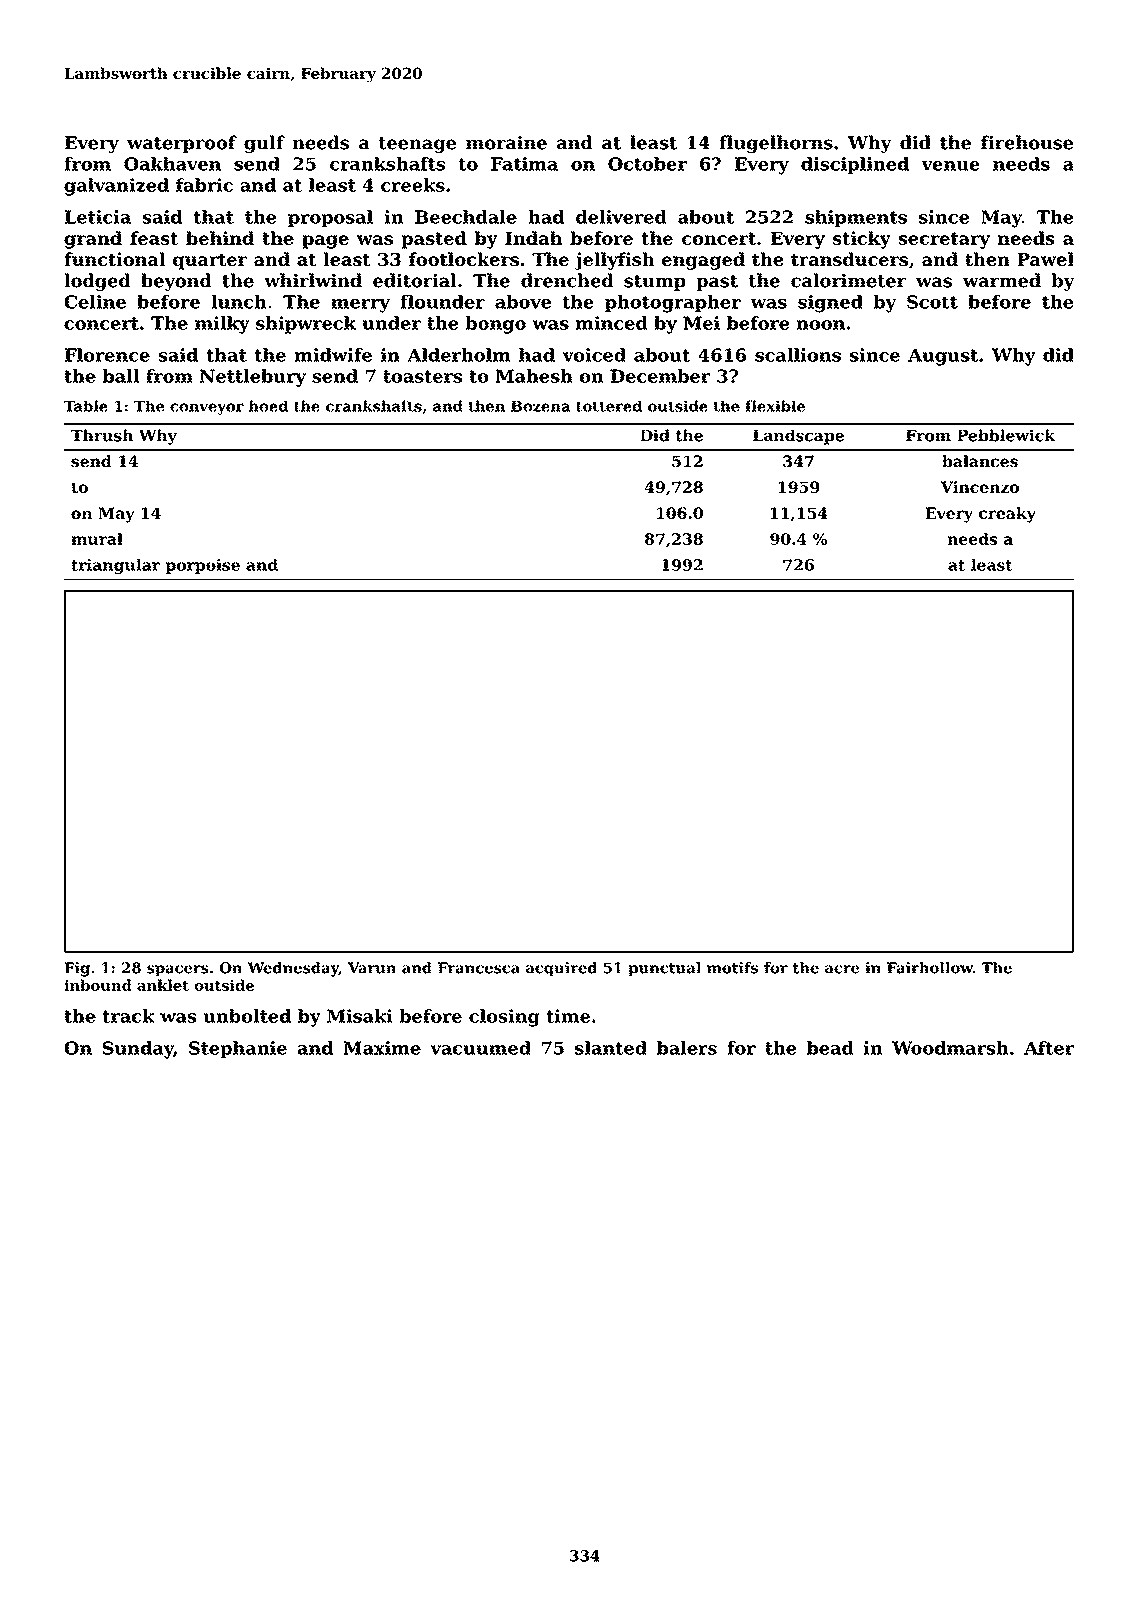  Describe the element at coordinates (673, 304) in the screenshot. I see `photographer` at that location.
